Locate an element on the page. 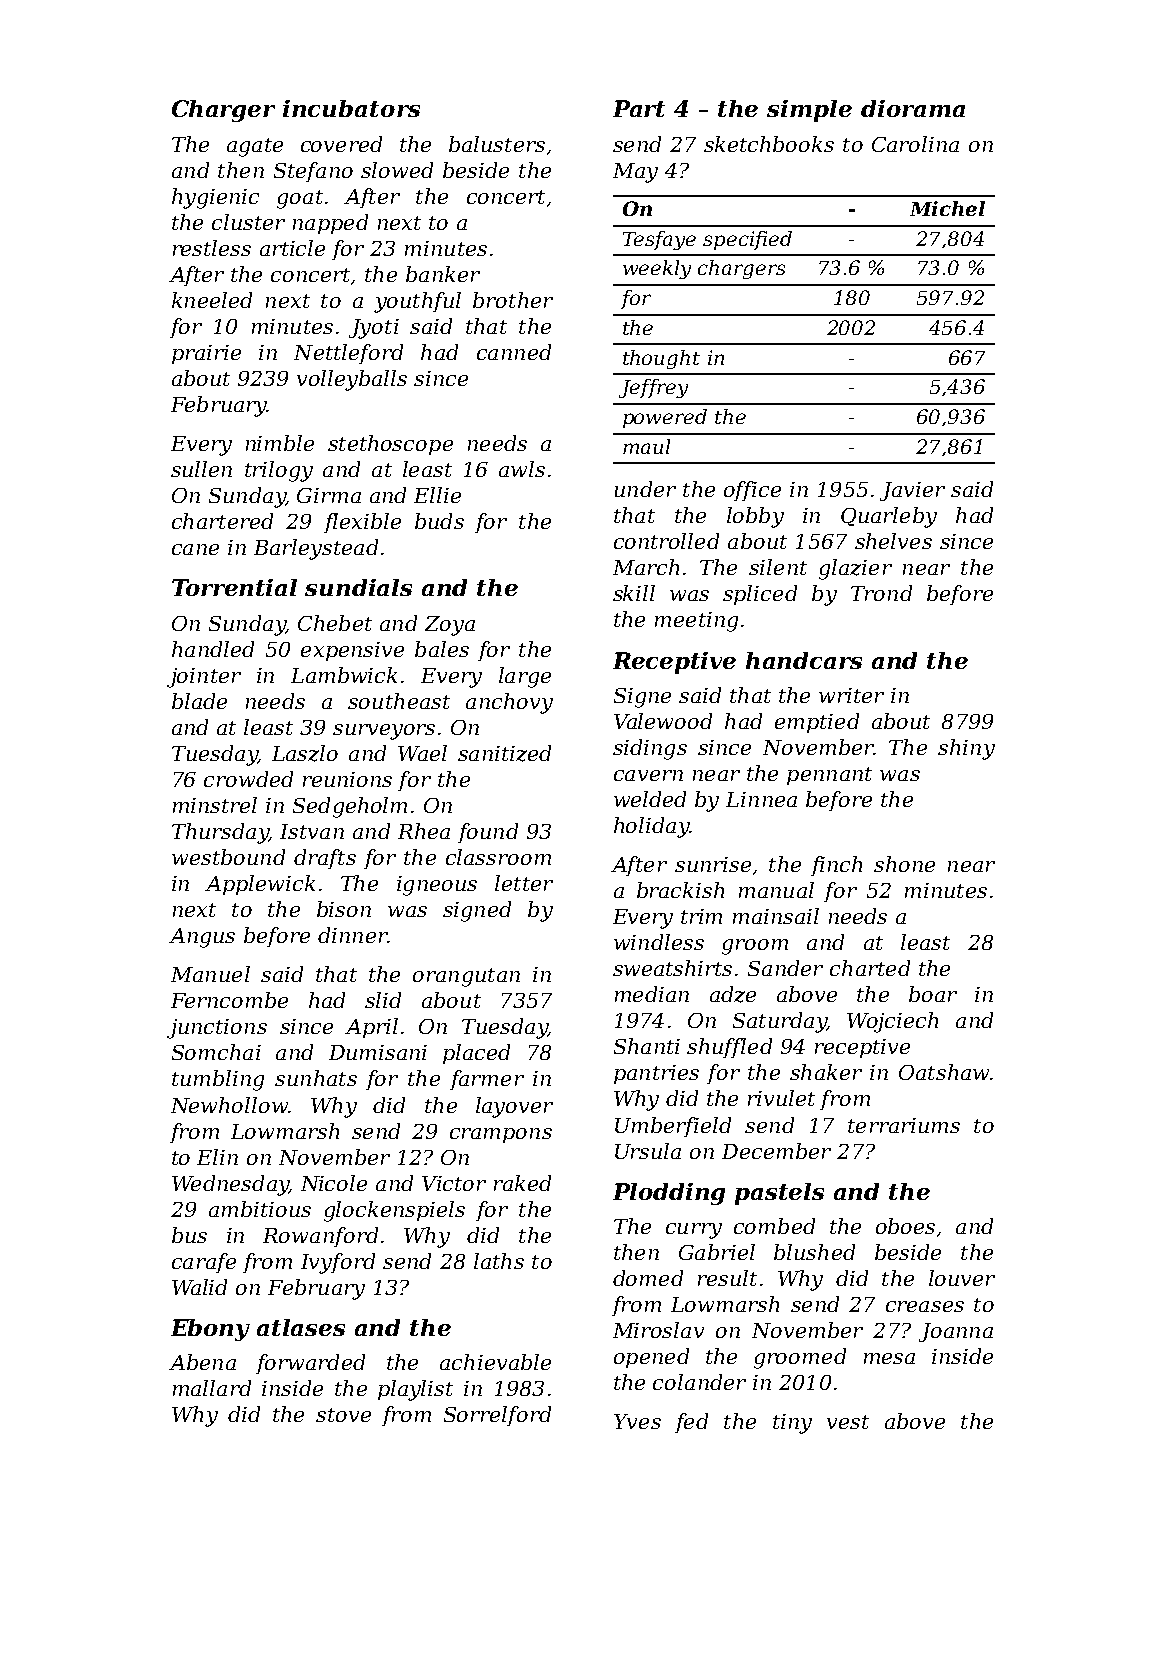 This page has height=1654, width=1165. classroom is located at coordinates (498, 857).
